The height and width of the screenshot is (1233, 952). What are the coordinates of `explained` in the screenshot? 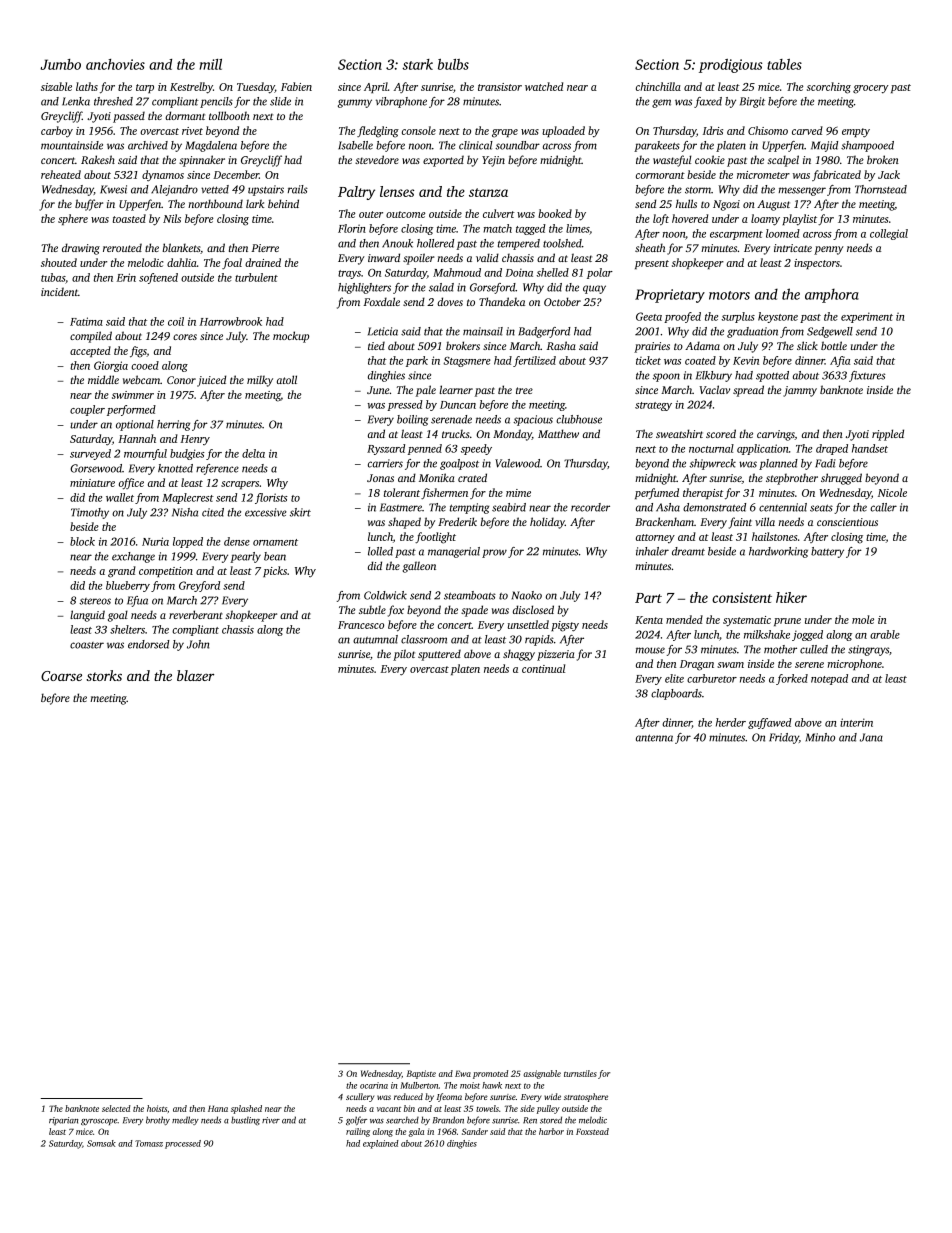 It's located at (381, 1144).
